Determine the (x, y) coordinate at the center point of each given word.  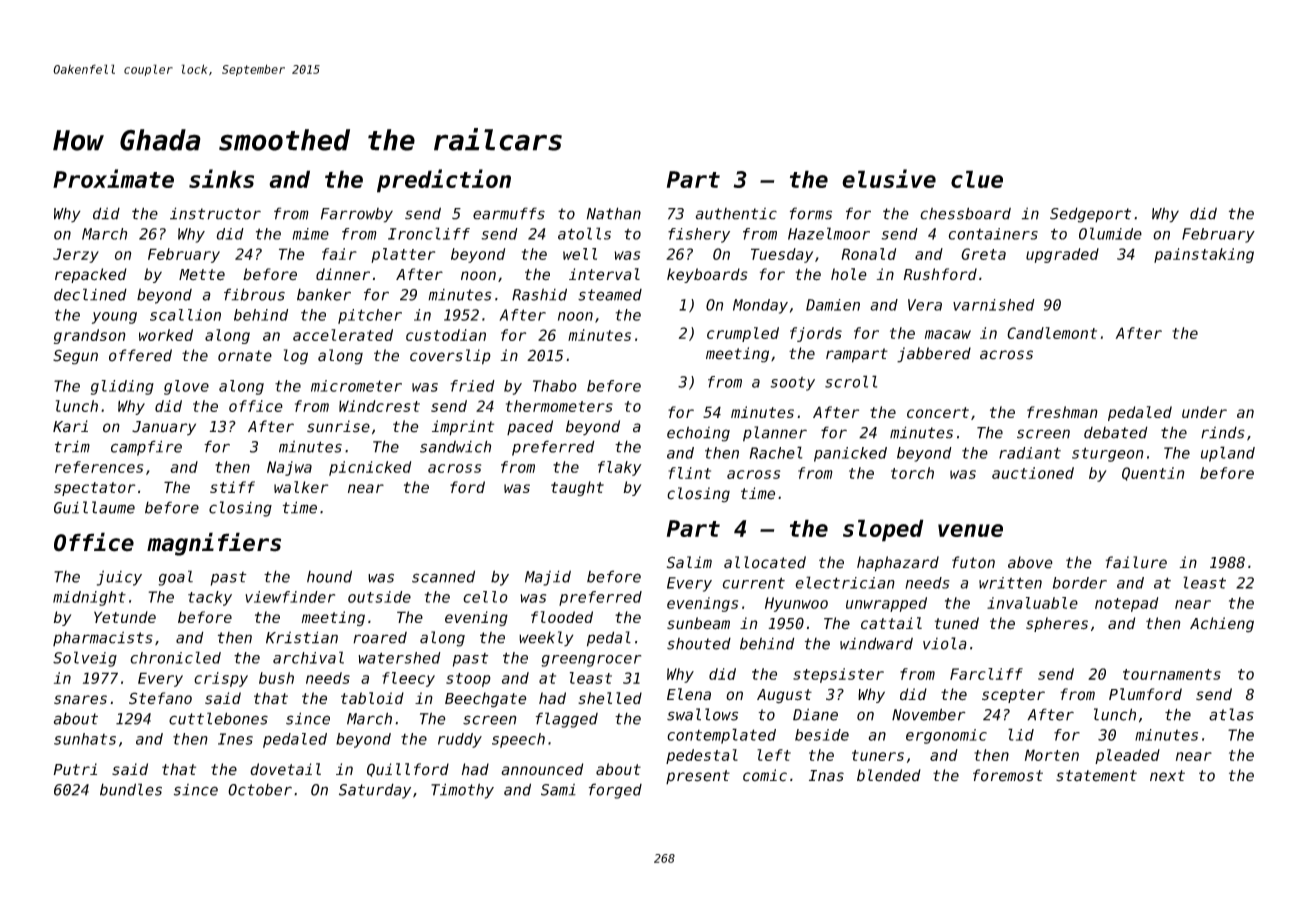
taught (577, 488)
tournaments (1172, 674)
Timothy (462, 791)
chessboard (965, 213)
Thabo (555, 386)
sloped (883, 530)
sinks (221, 178)
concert (938, 412)
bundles (131, 789)
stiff (232, 487)
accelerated (343, 335)
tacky (210, 598)
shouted (699, 643)
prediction (444, 181)
